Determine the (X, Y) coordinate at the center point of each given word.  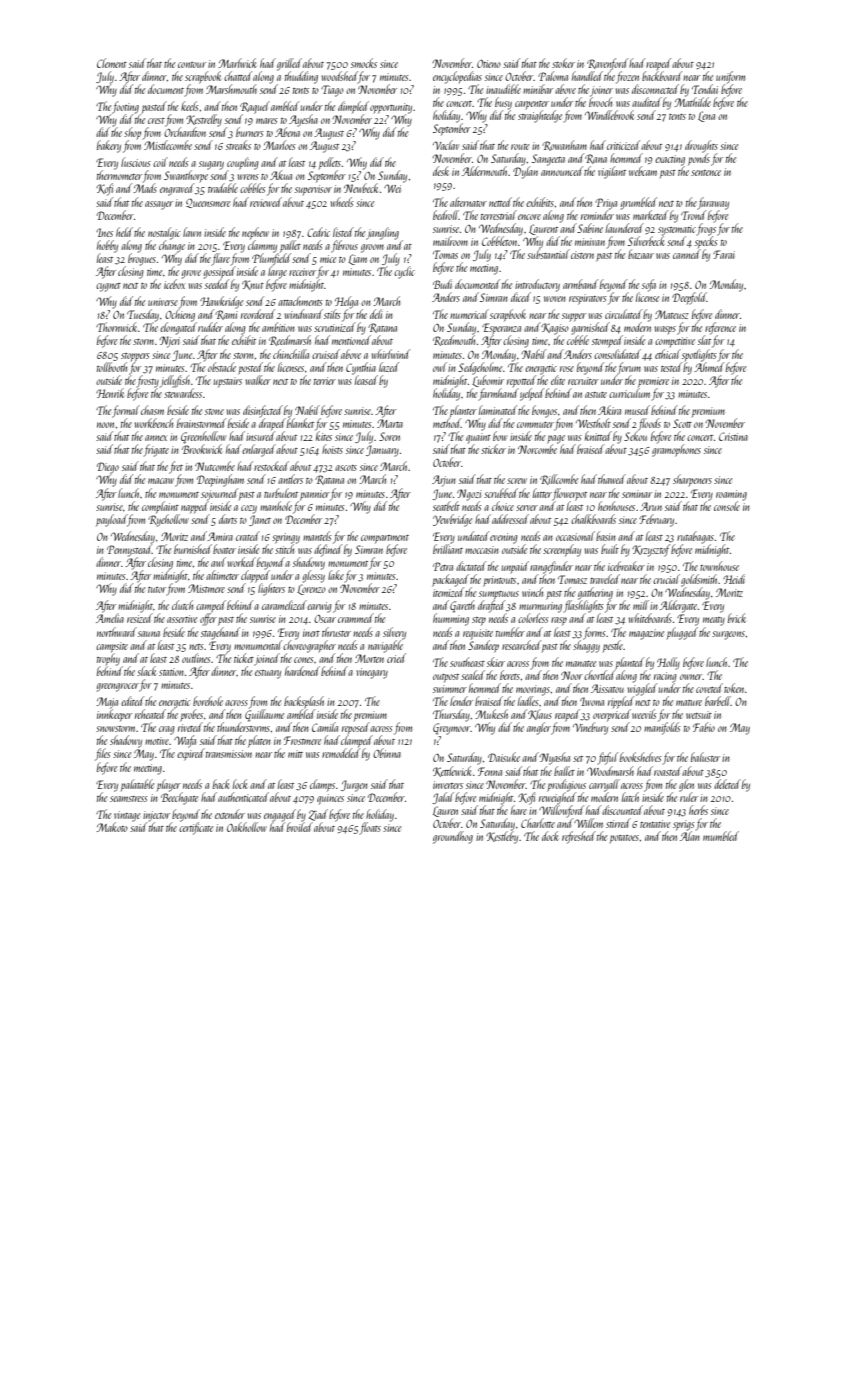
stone (214, 412)
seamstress (129, 799)
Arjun (444, 481)
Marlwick (237, 63)
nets (196, 647)
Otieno (489, 64)
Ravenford (607, 64)
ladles (528, 701)
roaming (731, 495)
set (578, 759)
